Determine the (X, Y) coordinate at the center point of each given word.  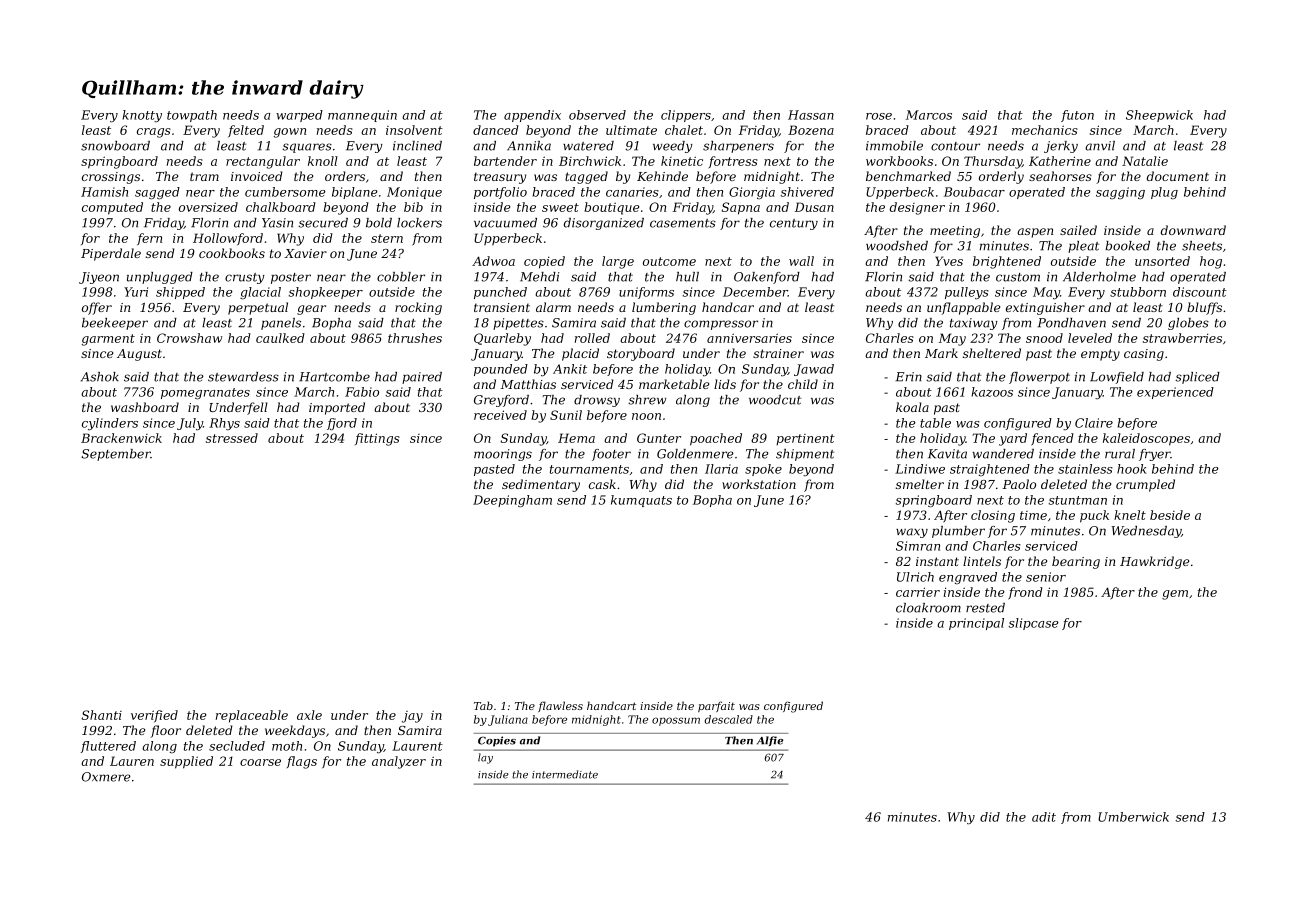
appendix (532, 116)
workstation (759, 484)
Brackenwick (121, 438)
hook (1131, 469)
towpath (192, 116)
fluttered (108, 747)
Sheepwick (1159, 116)
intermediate (565, 774)
